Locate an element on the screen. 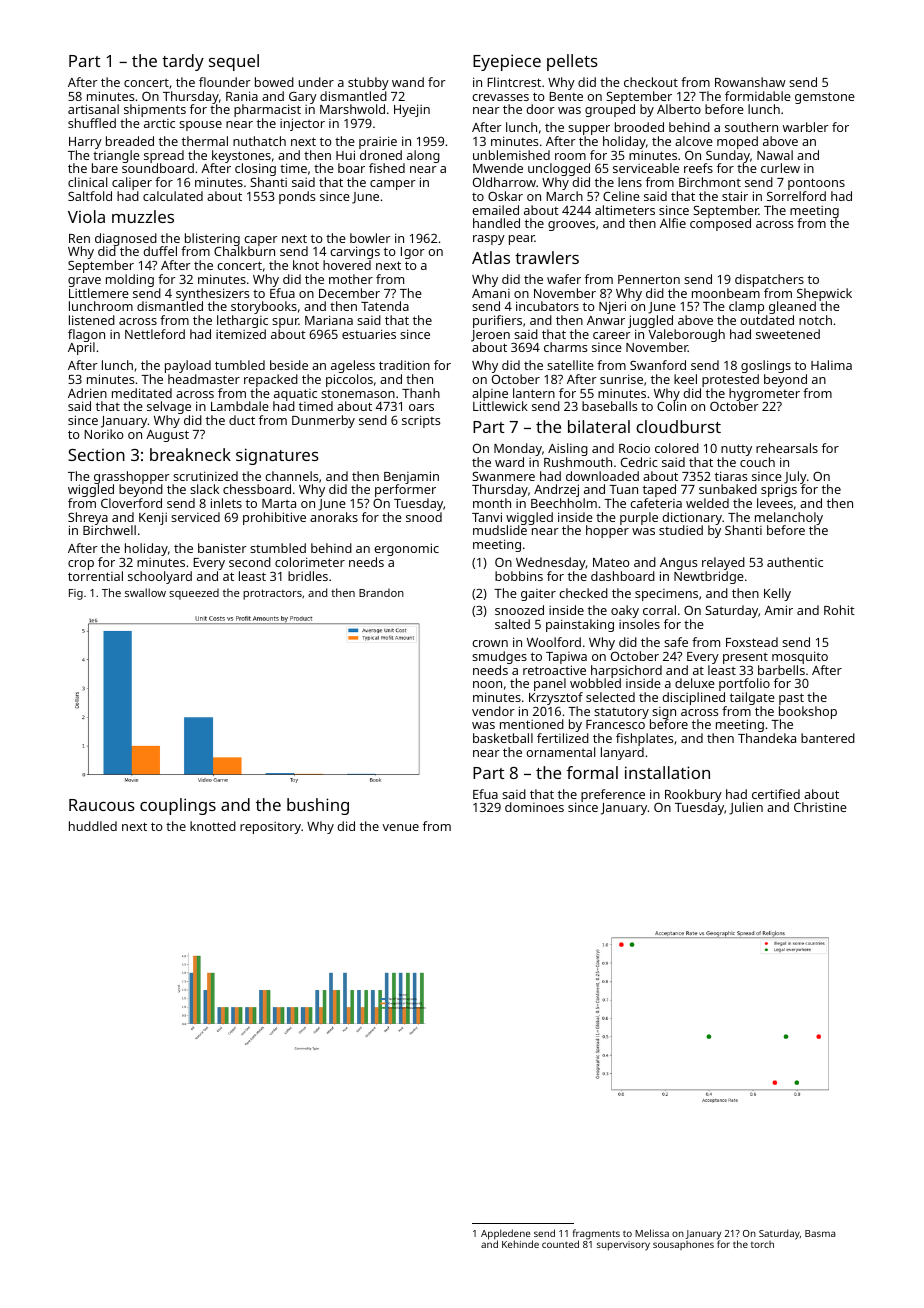  Foxstead is located at coordinates (752, 642).
